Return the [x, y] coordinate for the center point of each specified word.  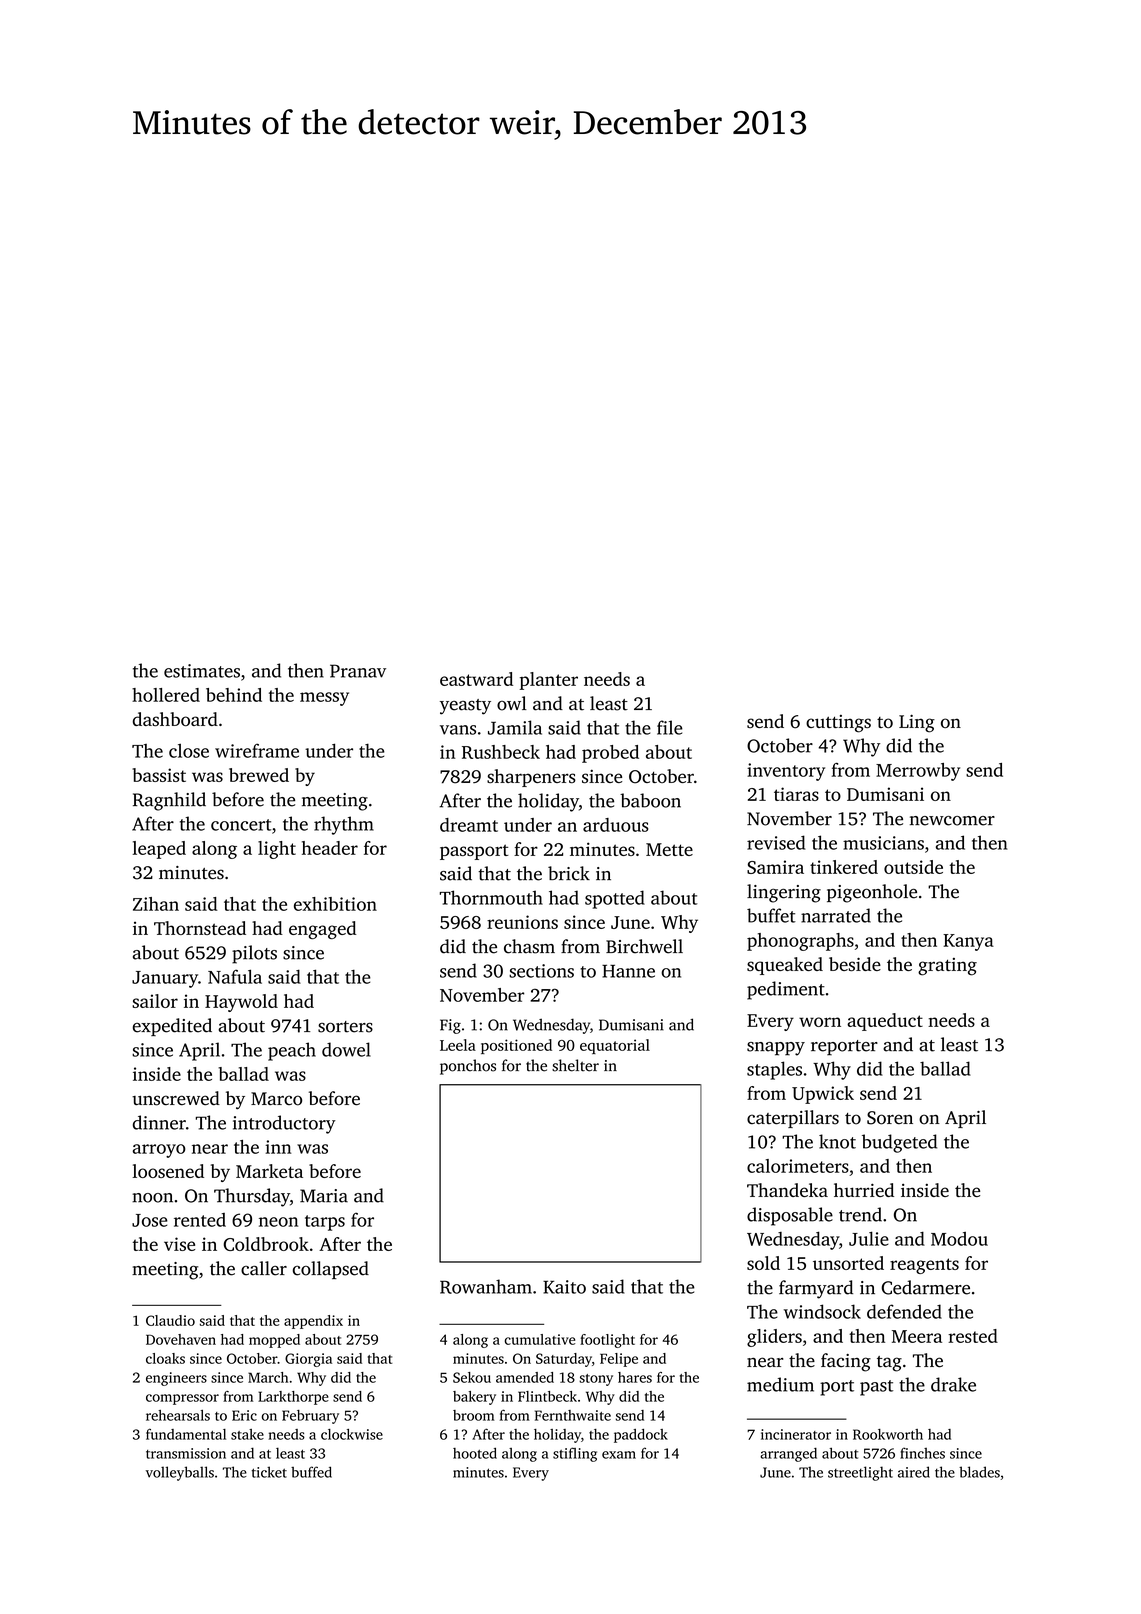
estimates [202, 671]
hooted [475, 1453]
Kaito [564, 1287]
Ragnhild [169, 801]
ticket [269, 1472]
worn [820, 1022]
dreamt [469, 825]
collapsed [331, 1270]
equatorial [615, 1046]
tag [889, 1364]
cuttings [838, 724]
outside [913, 867]
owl [512, 703]
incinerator [796, 1434]
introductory [284, 1124]
